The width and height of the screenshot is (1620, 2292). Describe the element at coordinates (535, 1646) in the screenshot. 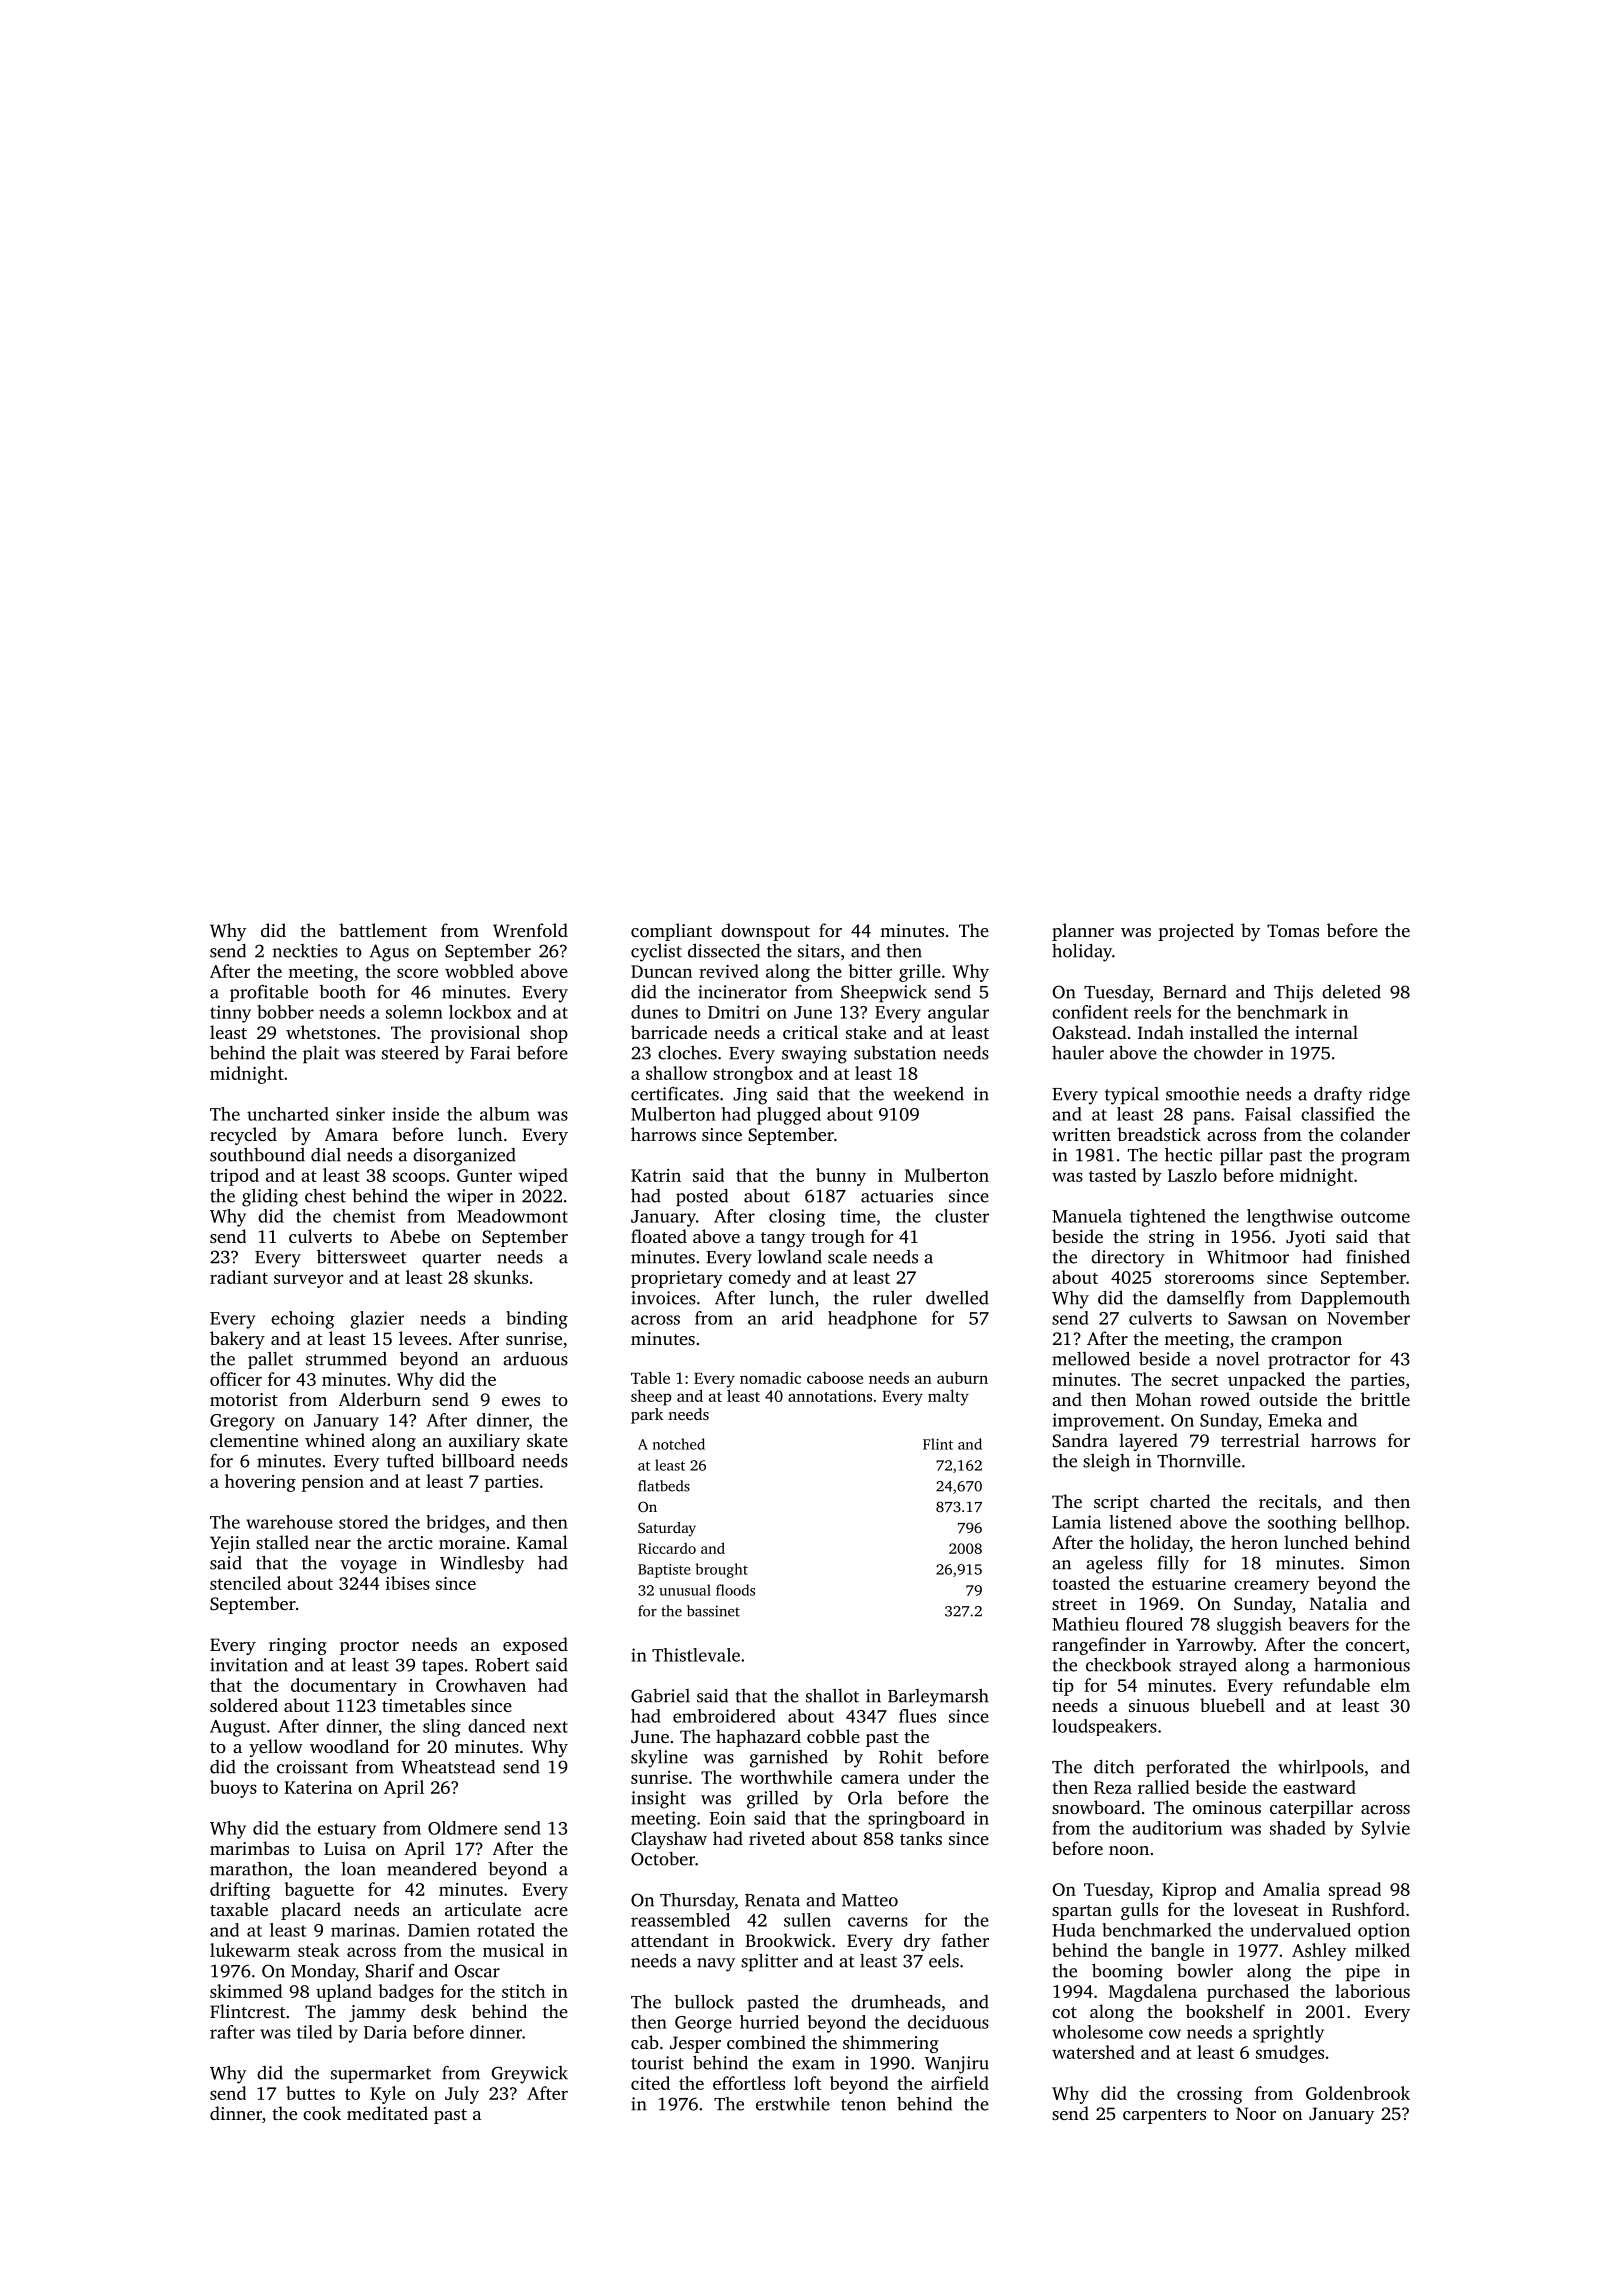

I see `exposed` at that location.
